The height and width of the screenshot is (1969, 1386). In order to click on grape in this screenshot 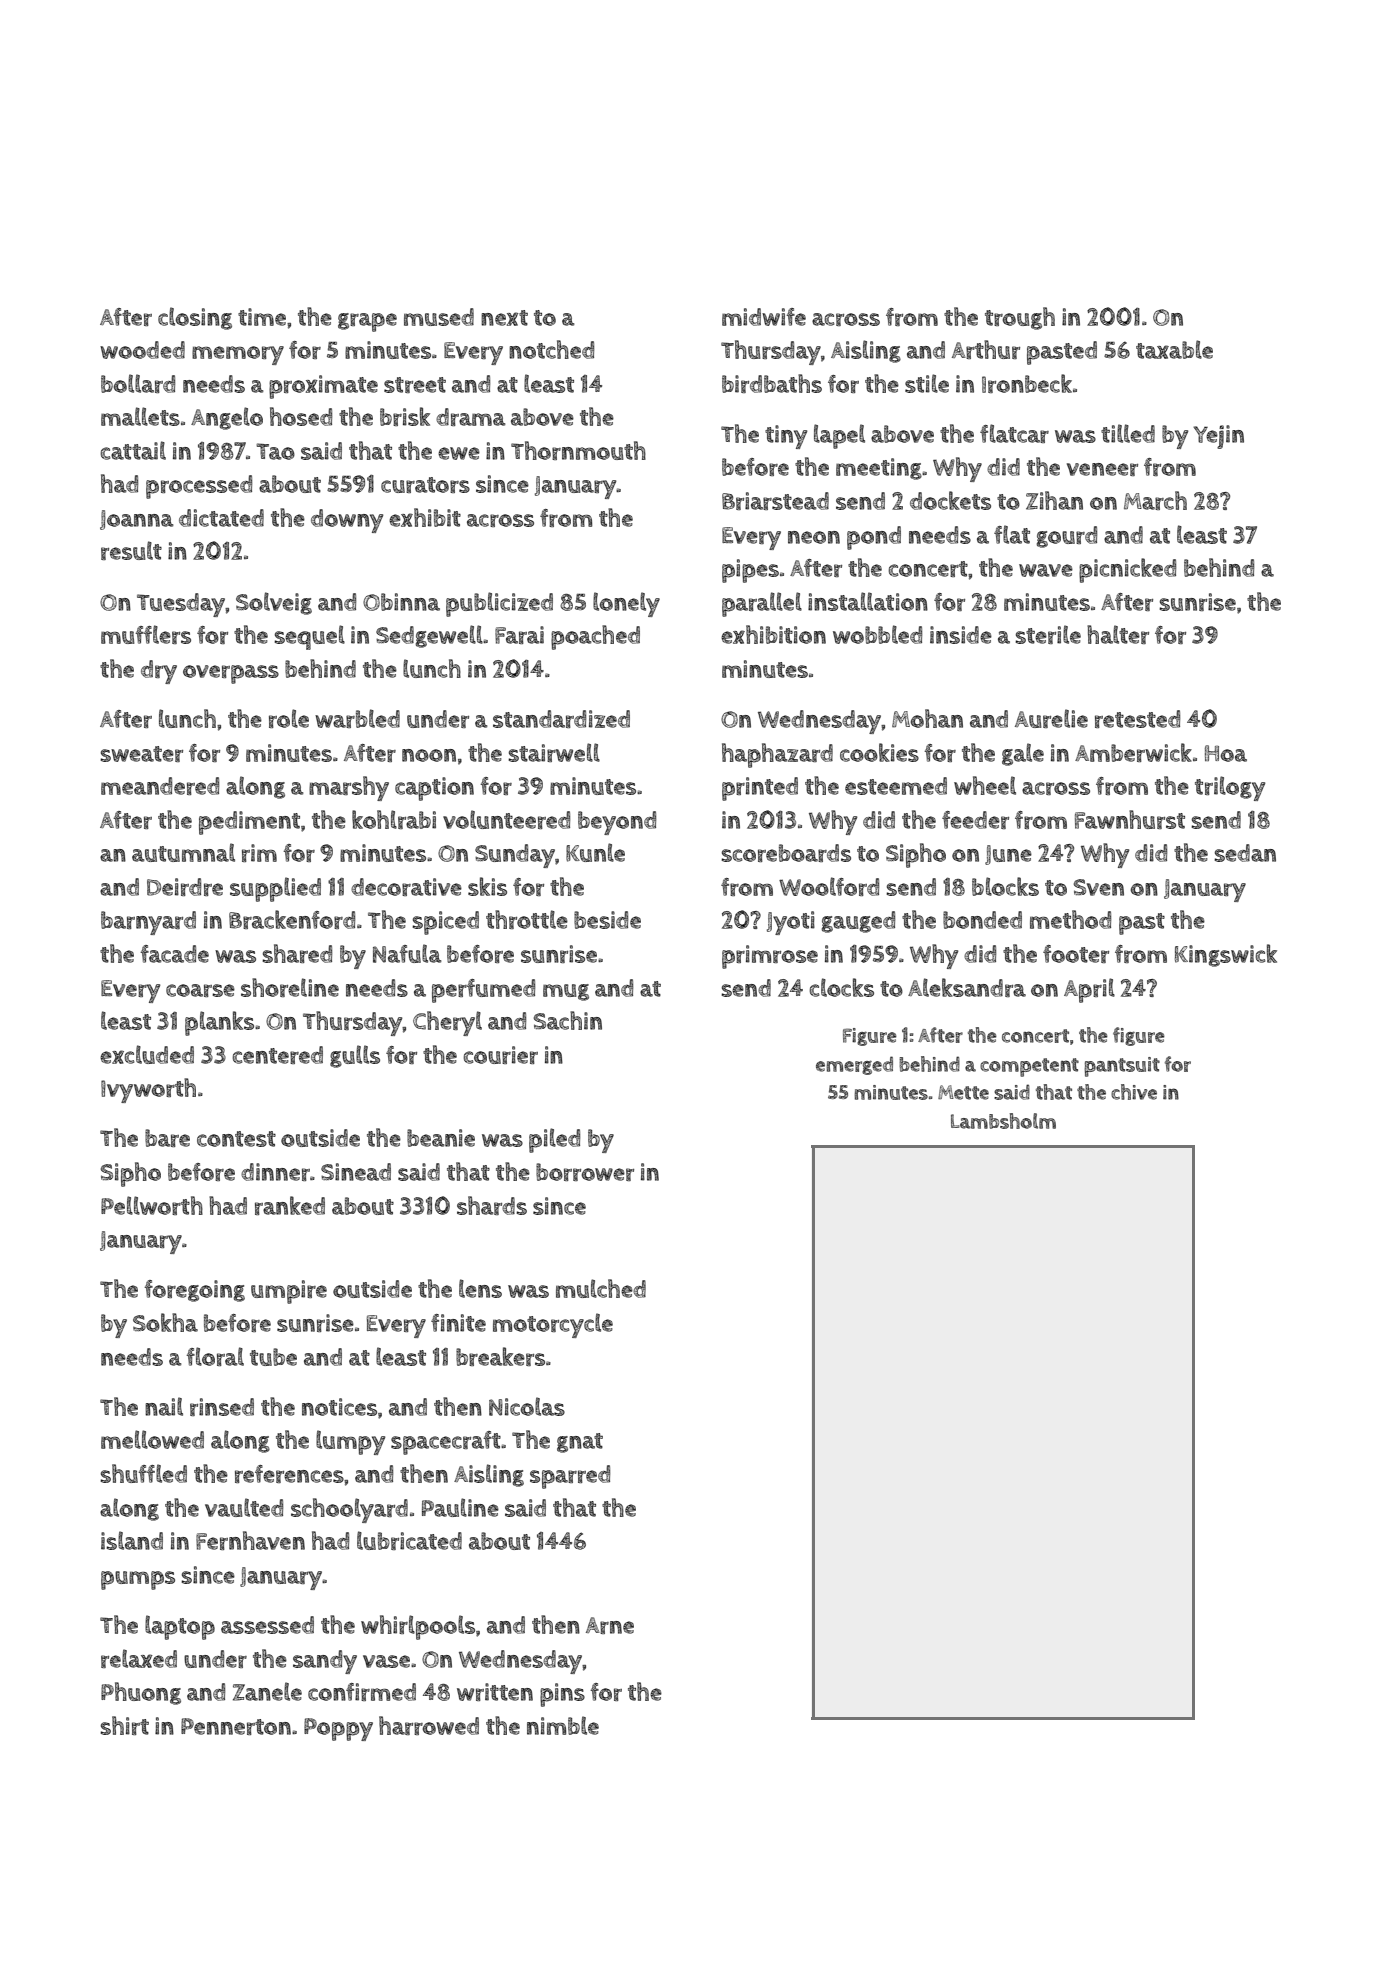, I will do `click(367, 322)`.
